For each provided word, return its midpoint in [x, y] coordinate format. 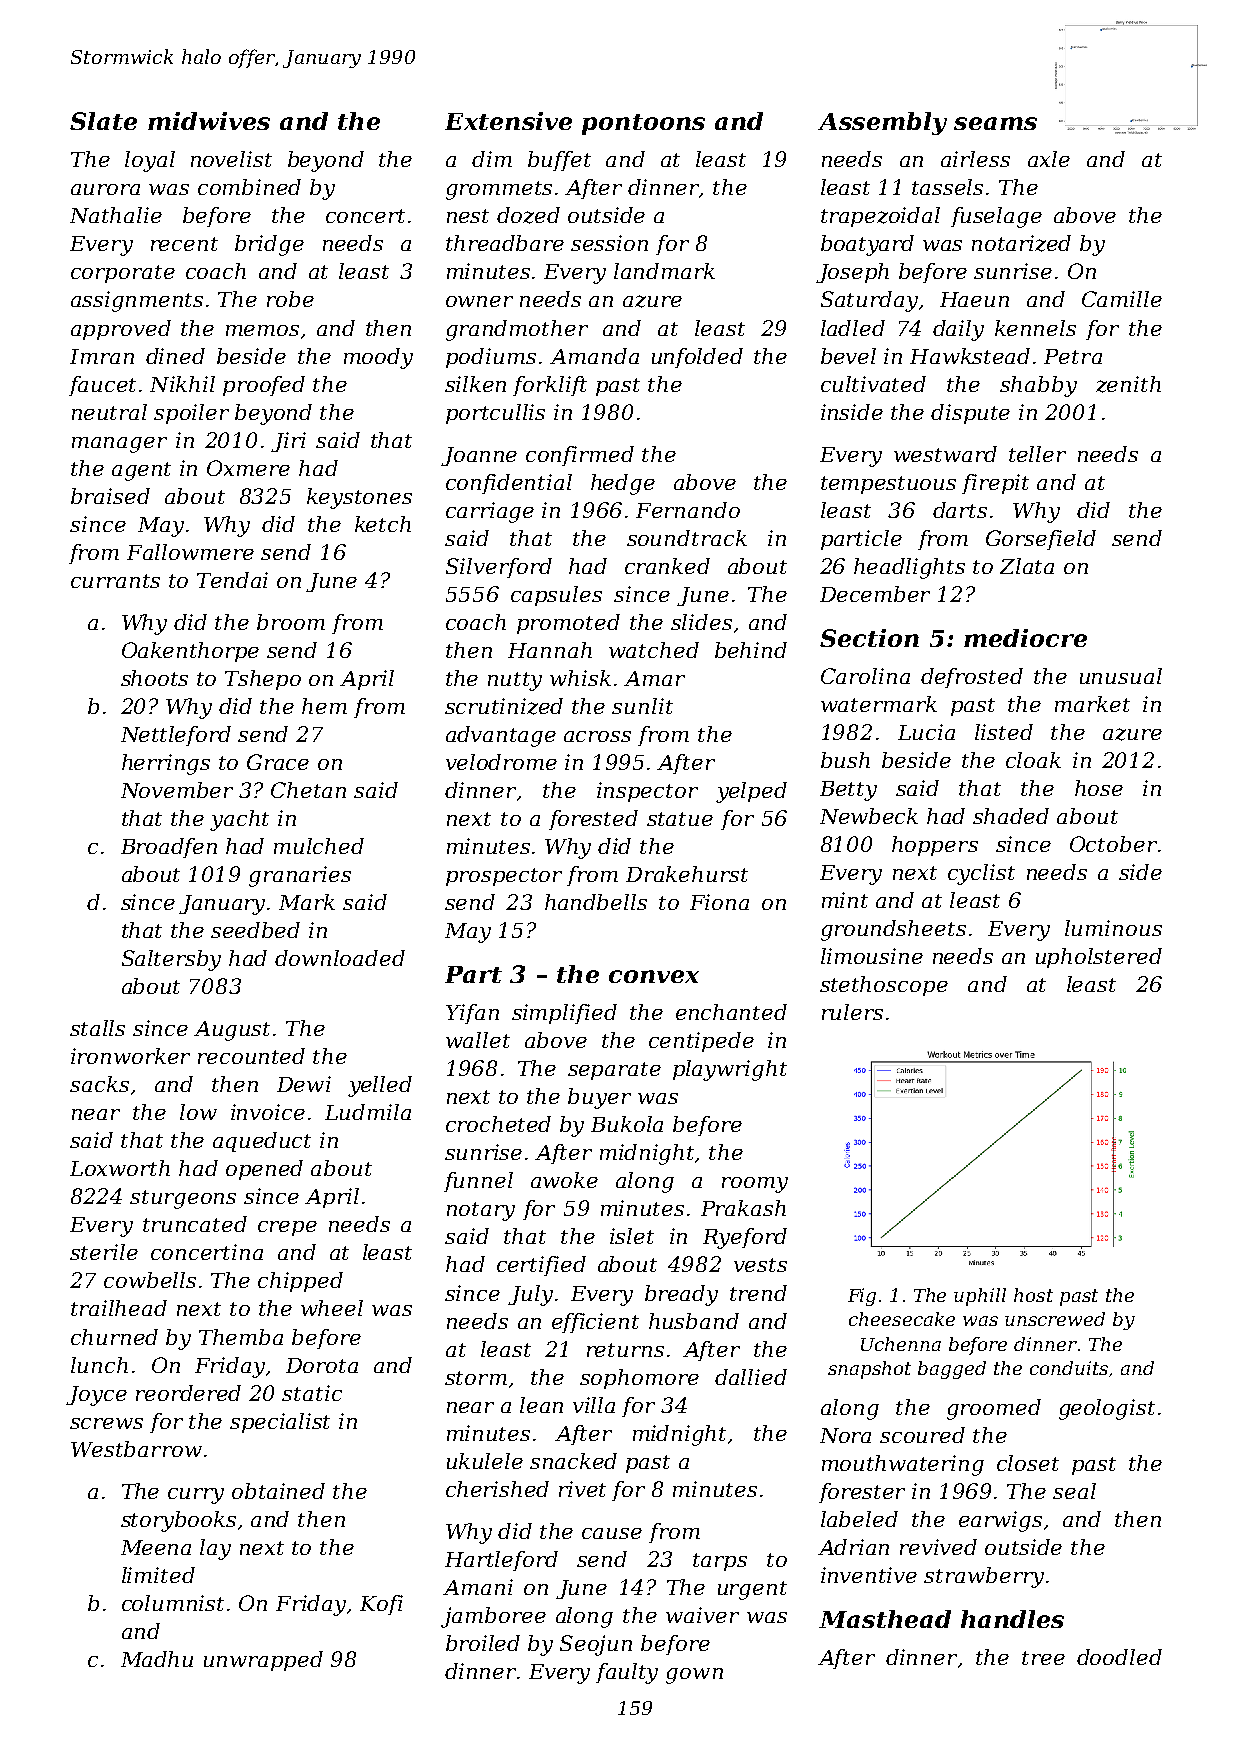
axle [1049, 159]
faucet [102, 386]
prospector [504, 877]
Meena [156, 1547]
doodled [1119, 1657]
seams [995, 123]
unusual [1121, 676]
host [1033, 1295]
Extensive [508, 121]
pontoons [643, 124]
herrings [166, 764]
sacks [99, 1084]
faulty [627, 1673]
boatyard [867, 245]
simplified [564, 1014]
